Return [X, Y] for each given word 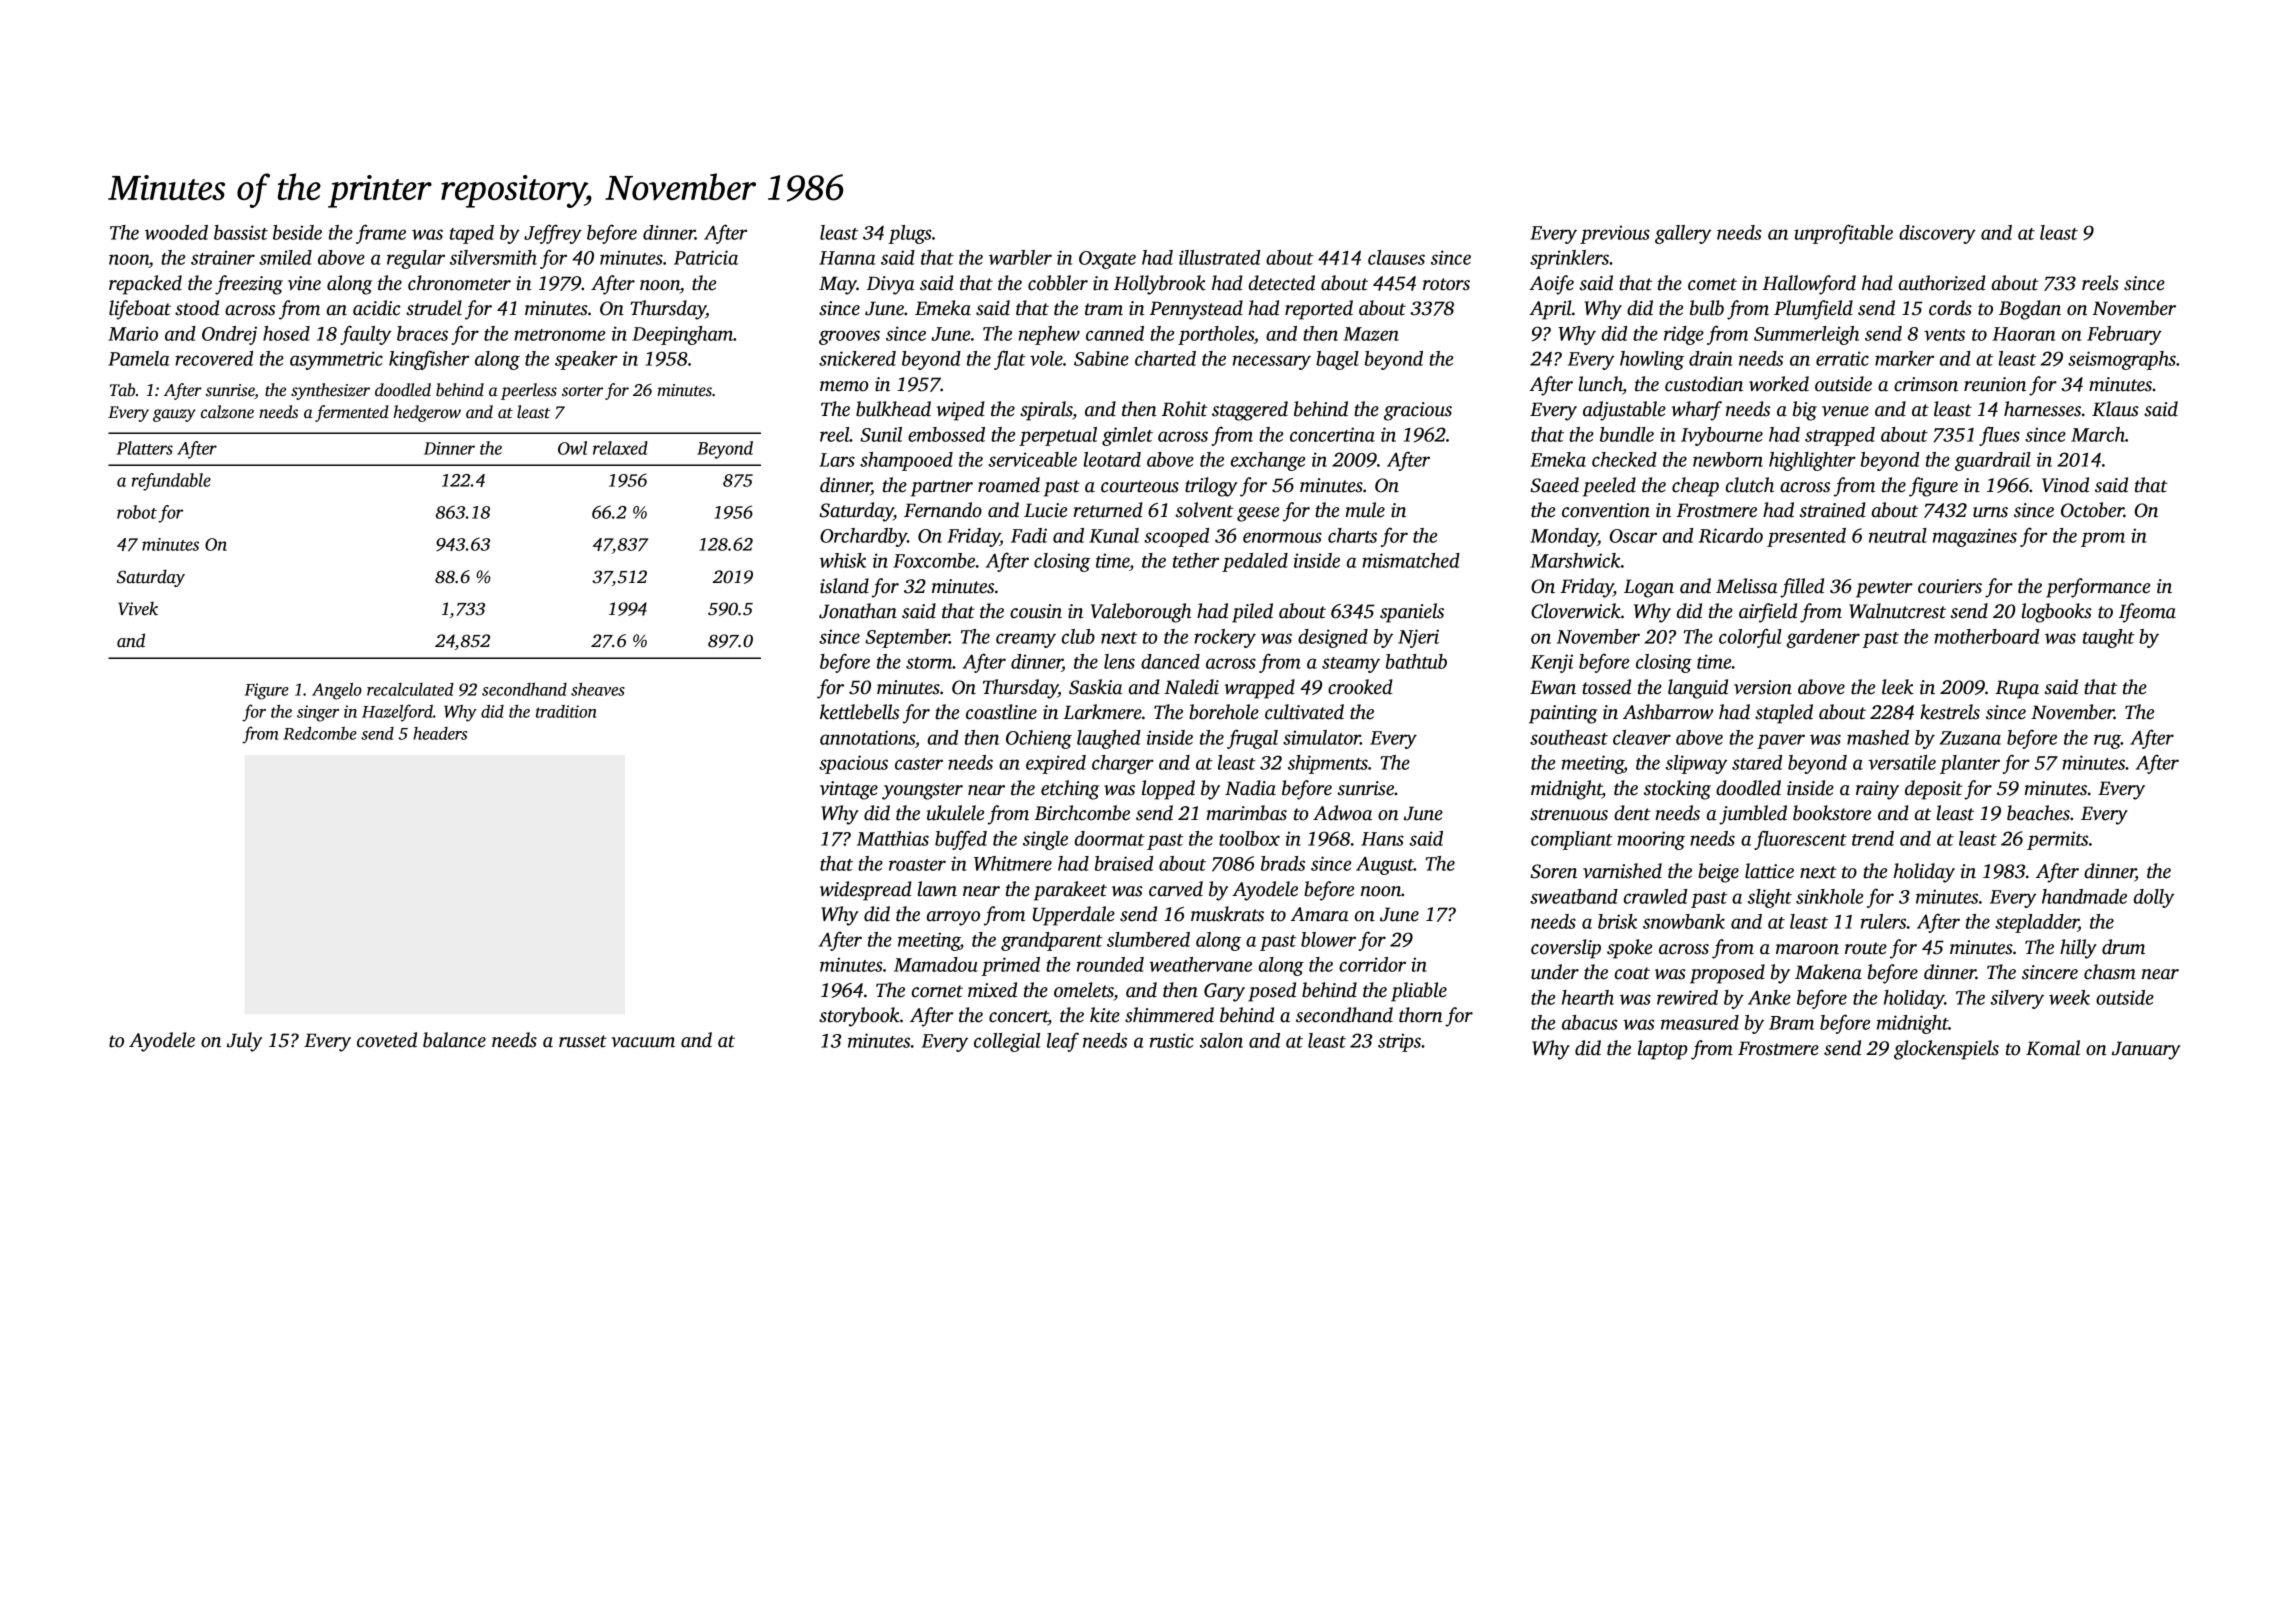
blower [1328, 939]
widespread [866, 891]
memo [844, 386]
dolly [2154, 898]
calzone [227, 412]
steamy [1351, 665]
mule [1365, 510]
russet [583, 1041]
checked [1624, 459]
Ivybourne [1722, 436]
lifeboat [140, 310]
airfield [1768, 613]
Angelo [337, 691]
